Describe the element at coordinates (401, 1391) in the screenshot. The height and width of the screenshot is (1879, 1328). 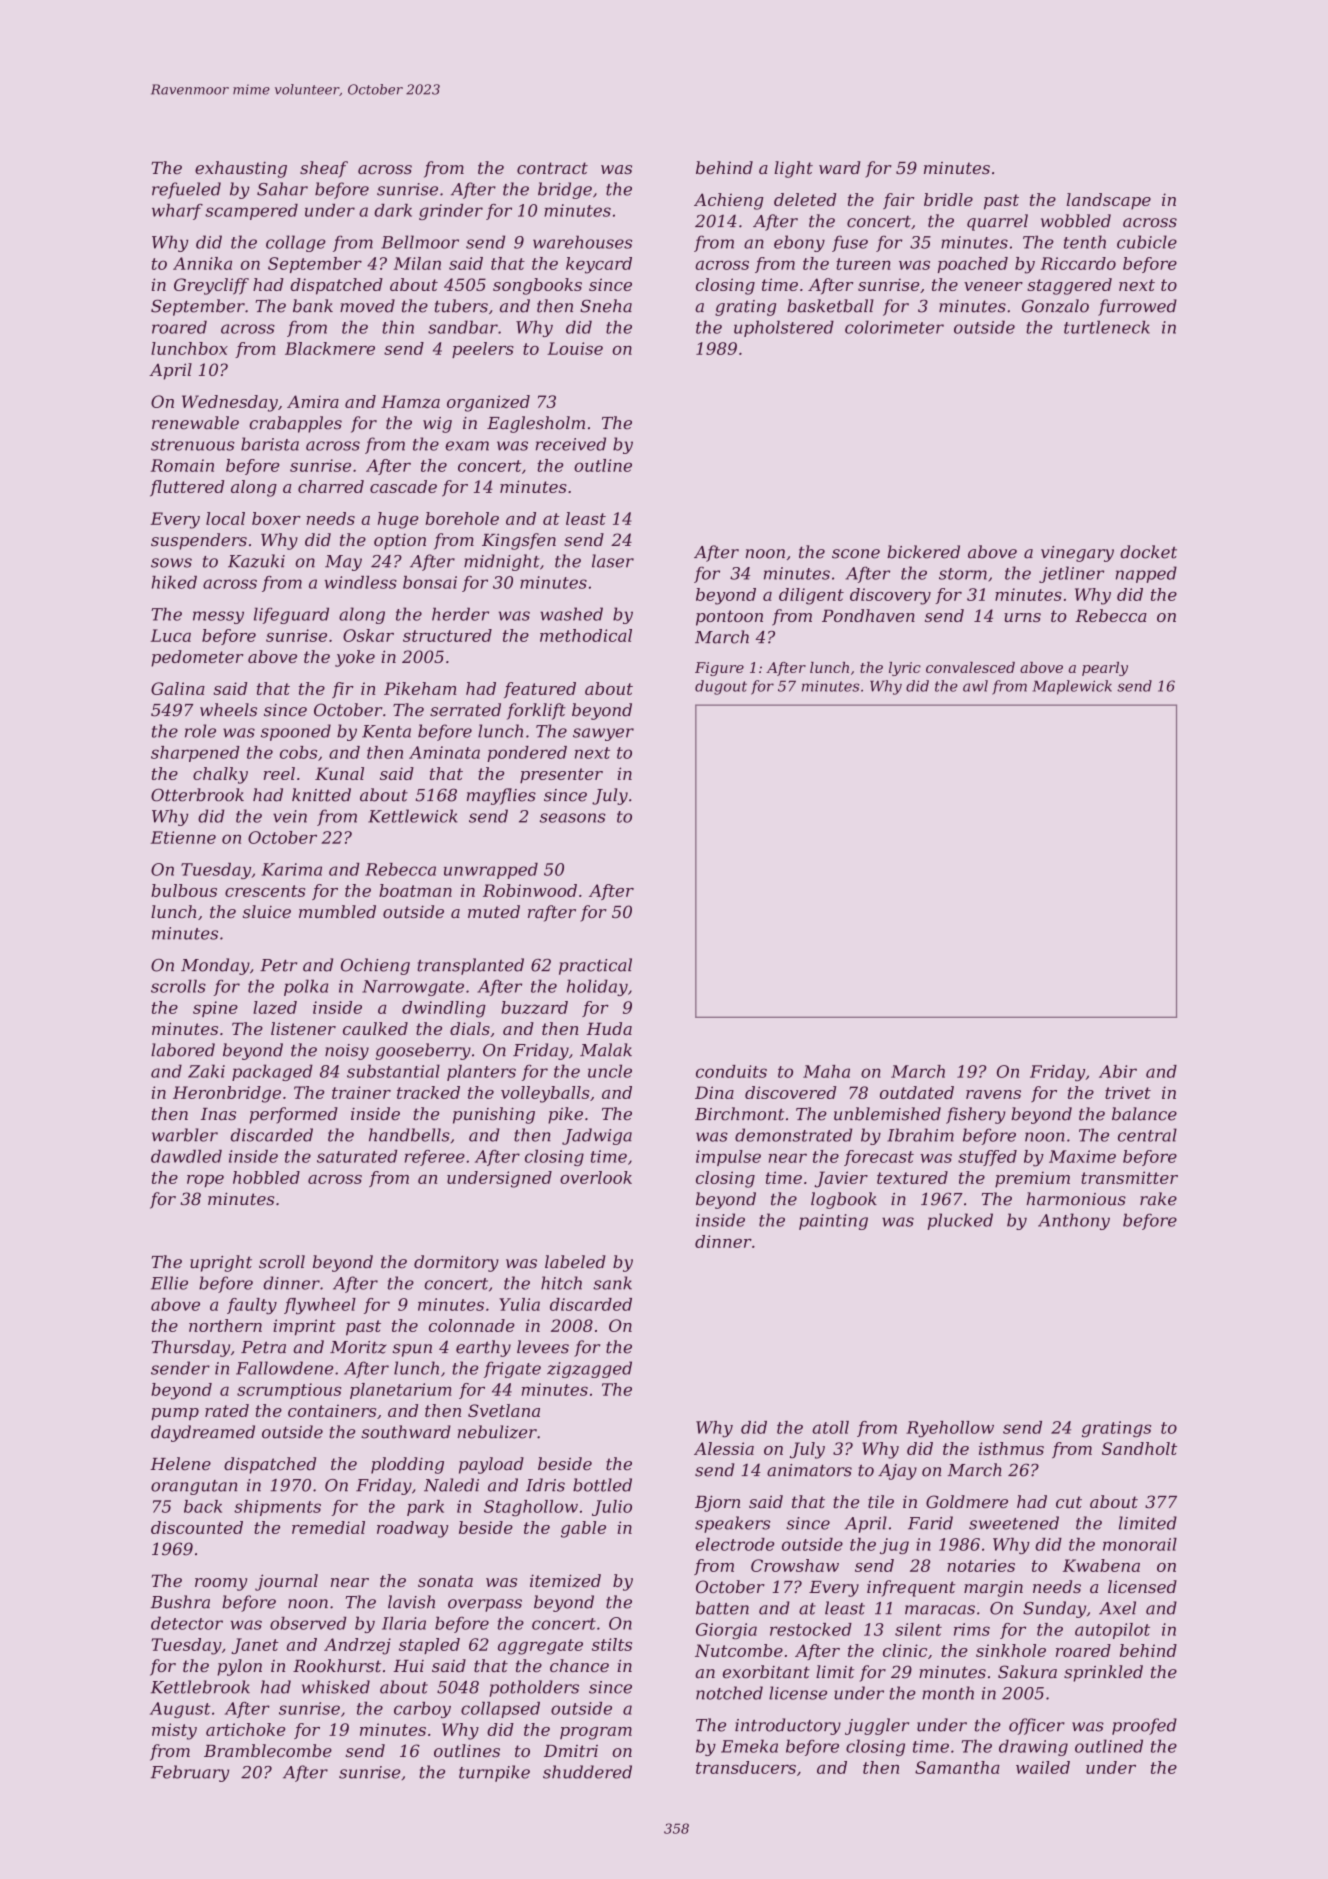
I see `planetarium` at that location.
